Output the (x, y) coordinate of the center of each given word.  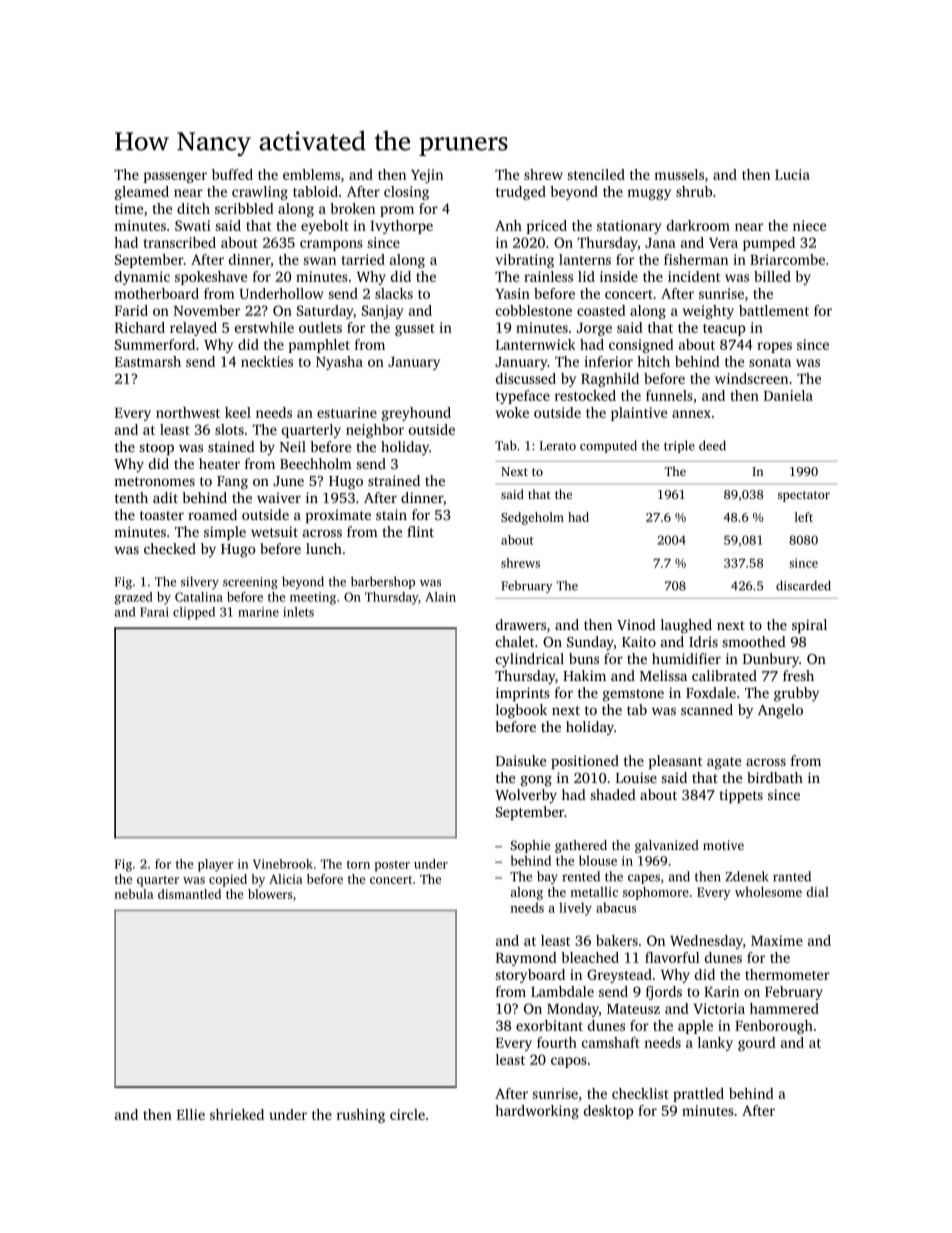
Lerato (558, 446)
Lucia (792, 174)
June (288, 481)
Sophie (530, 846)
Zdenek (746, 876)
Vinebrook (283, 864)
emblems (311, 174)
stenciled (596, 174)
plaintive (639, 414)
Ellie (191, 1114)
